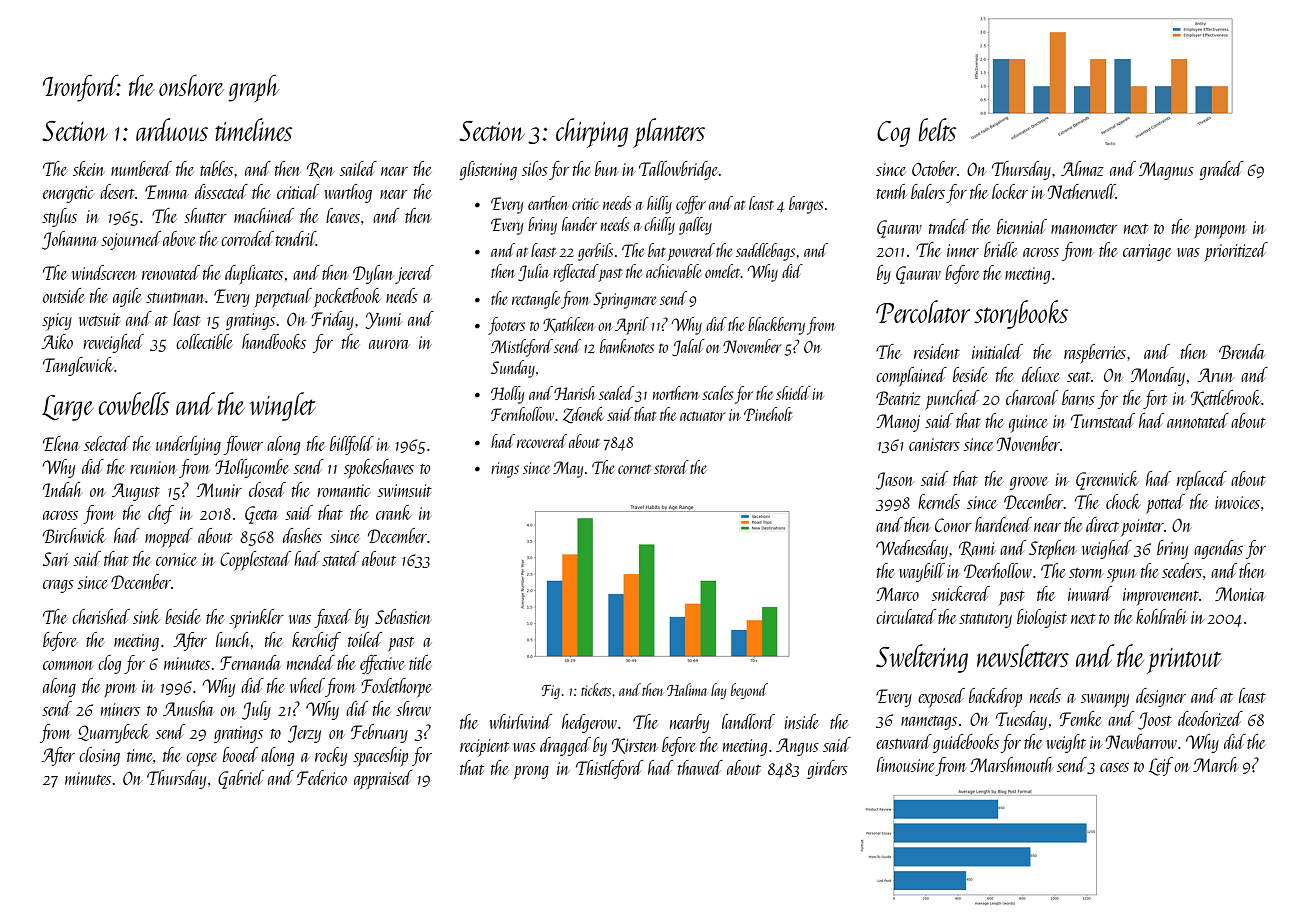 The width and height of the image is (1308, 924). Describe the element at coordinates (120, 690) in the image. I see `prom` at that location.
